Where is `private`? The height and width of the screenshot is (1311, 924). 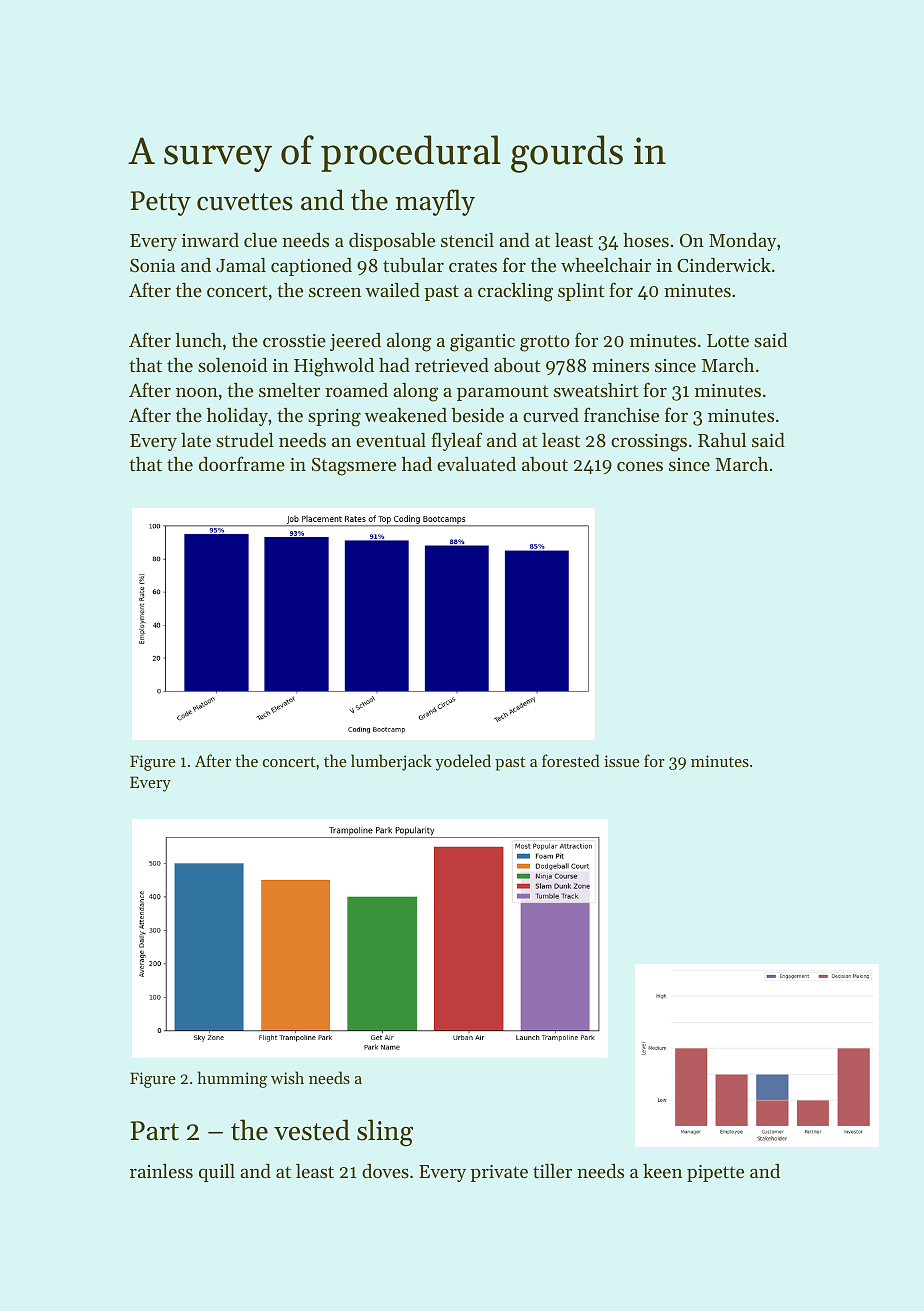
private is located at coordinates (499, 1173).
